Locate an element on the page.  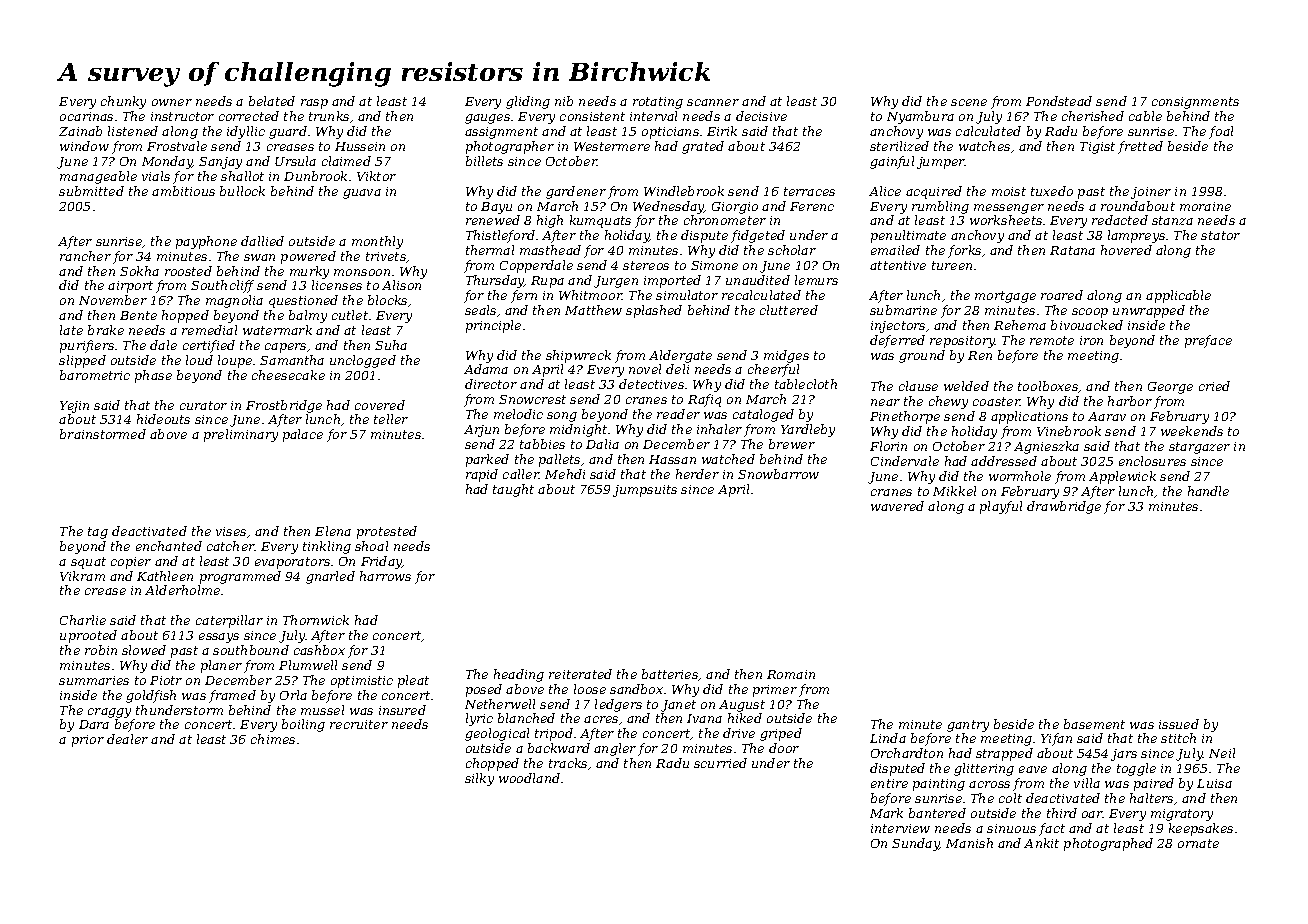
batteries is located at coordinates (670, 675).
